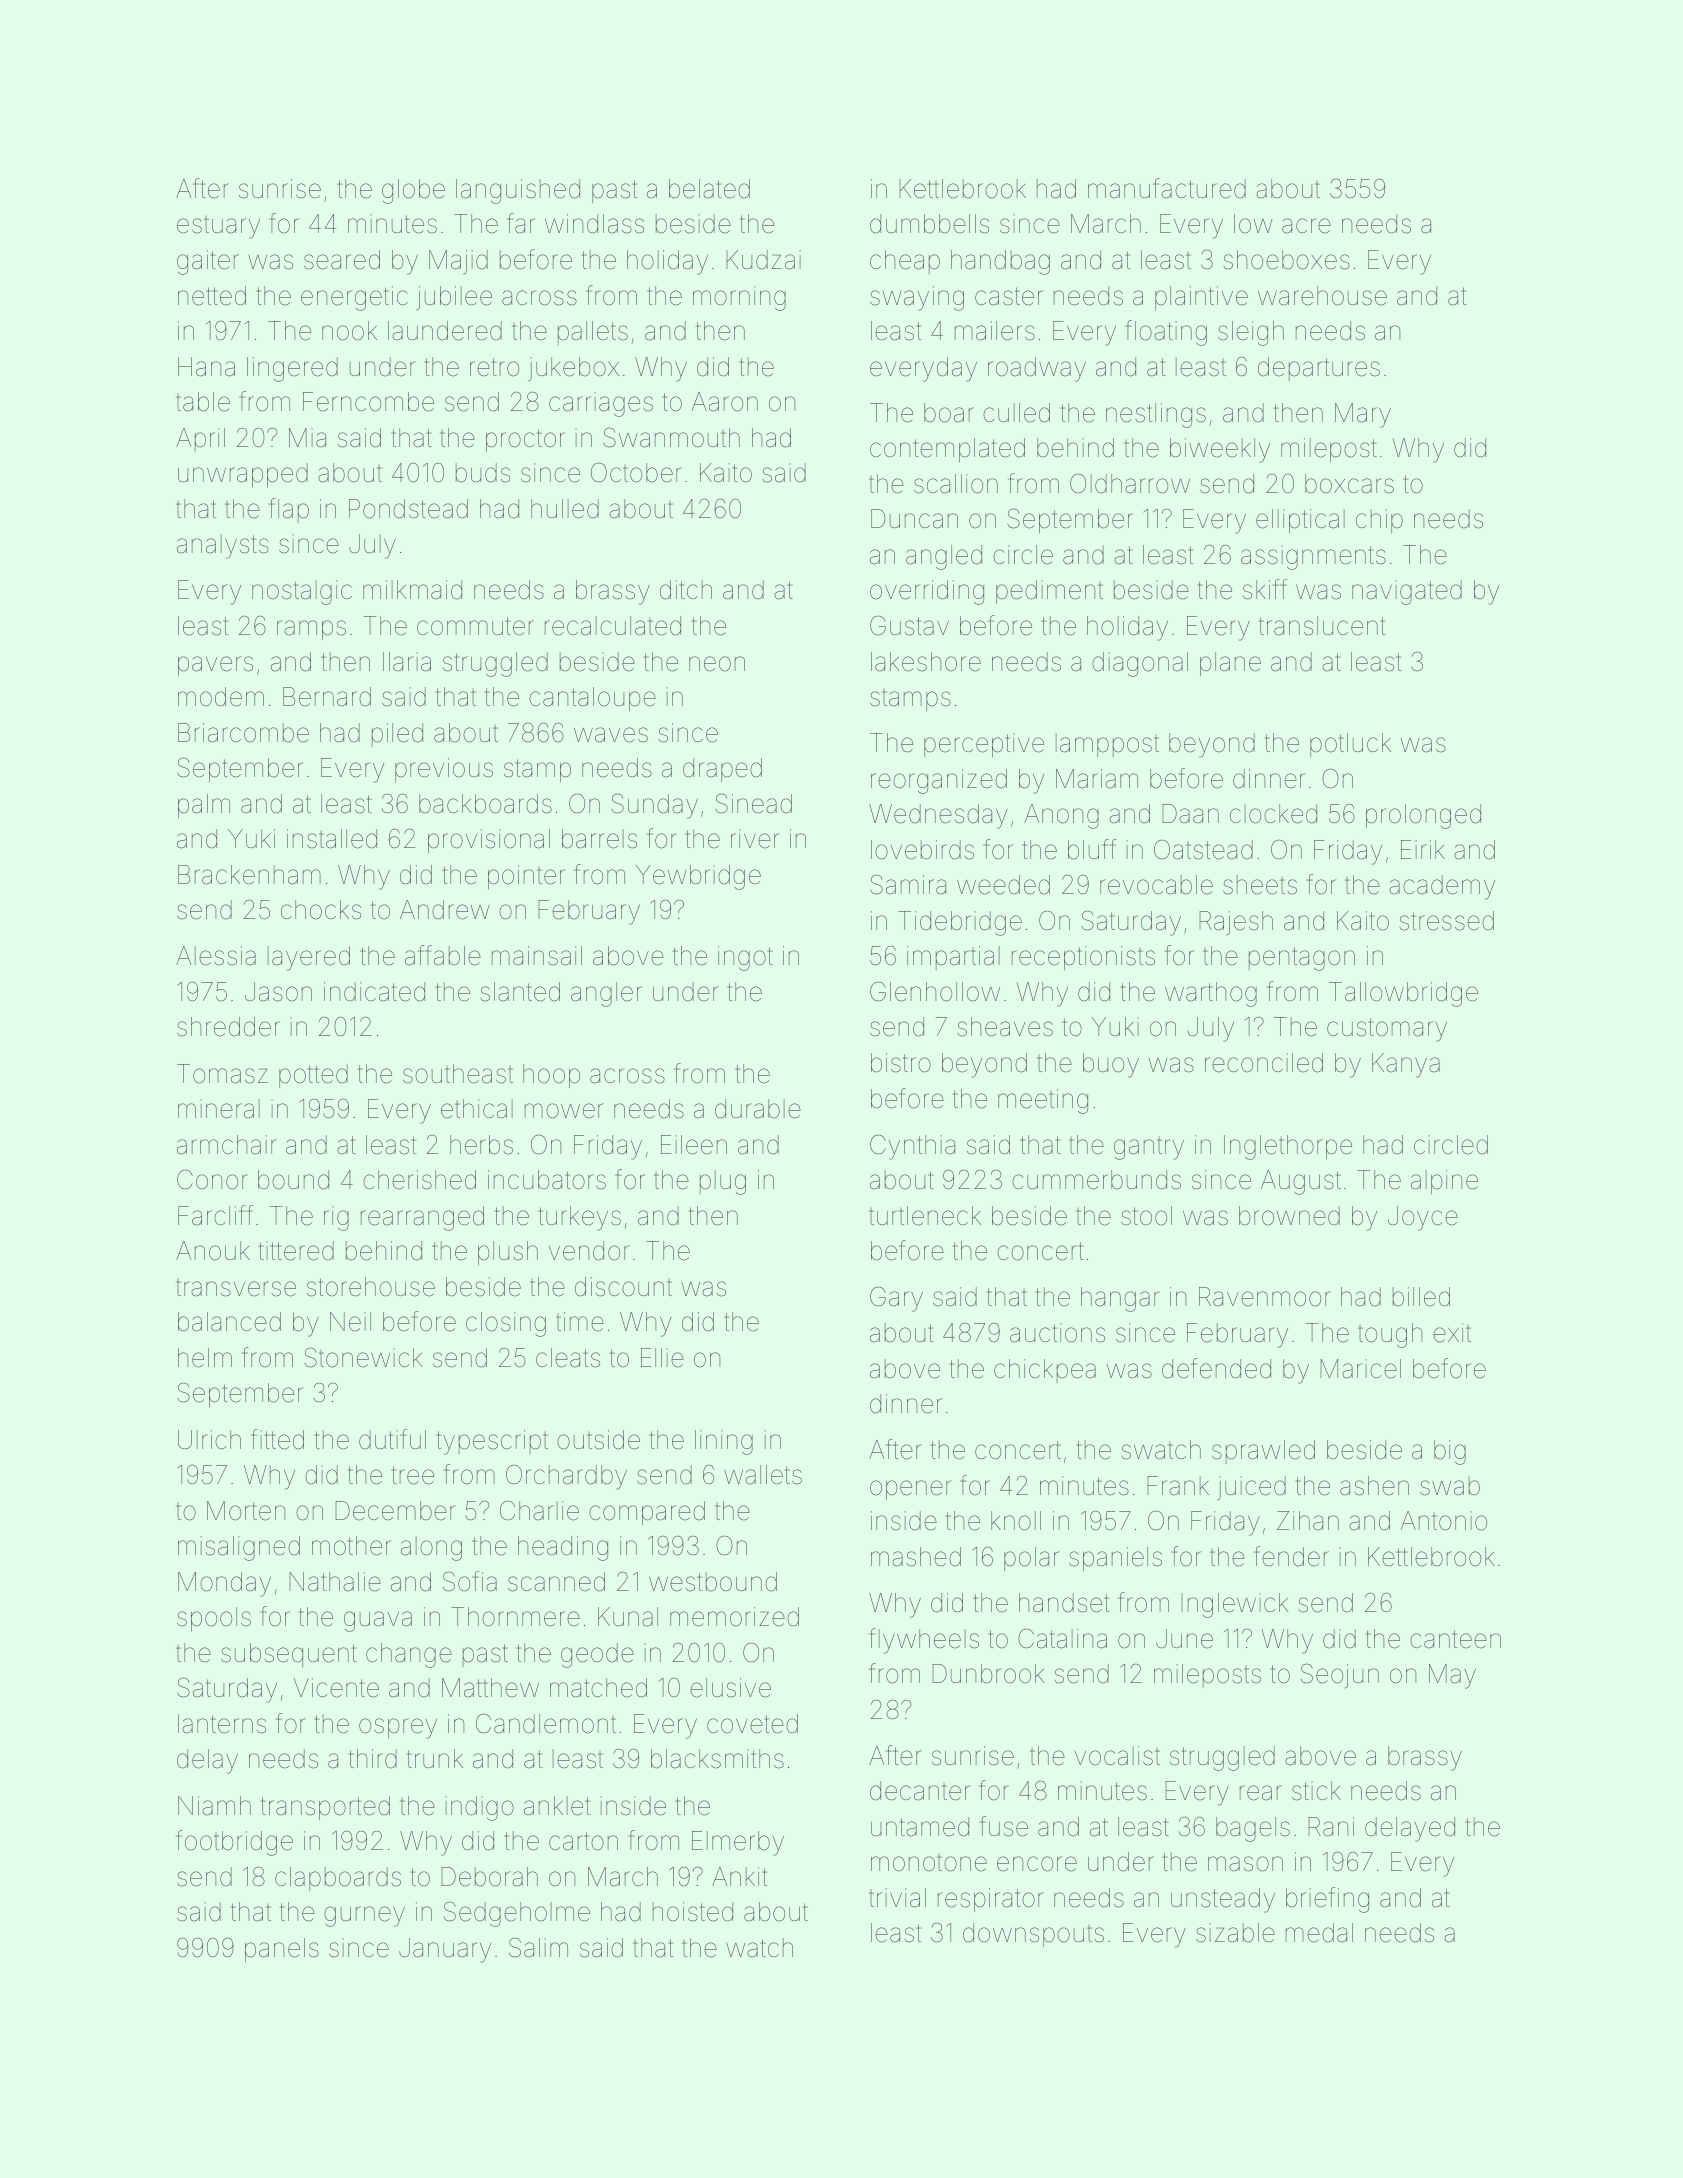 This screenshot has width=1683, height=2178. I want to click on stick, so click(1316, 1791).
